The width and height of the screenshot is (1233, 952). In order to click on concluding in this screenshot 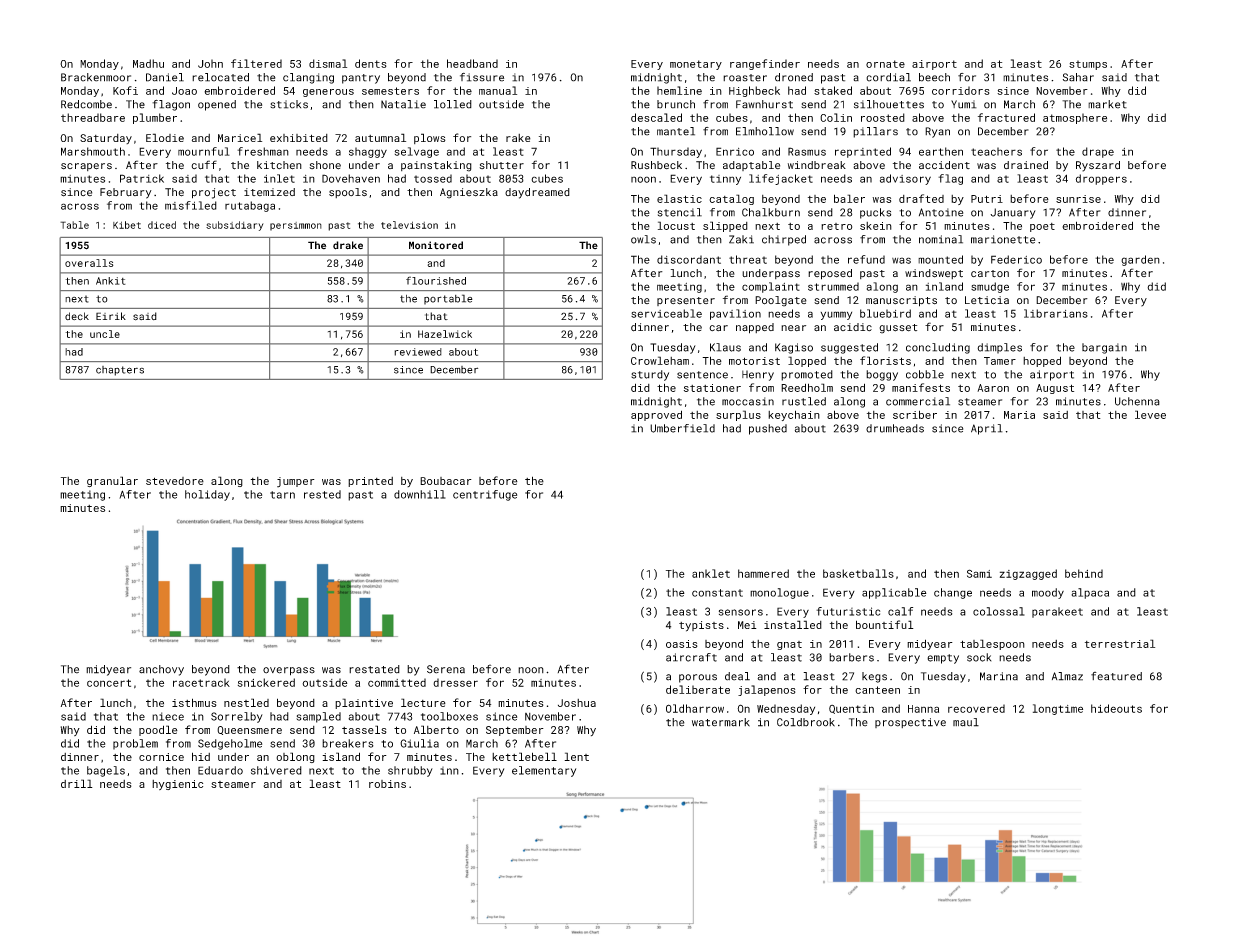, I will do `click(938, 348)`.
